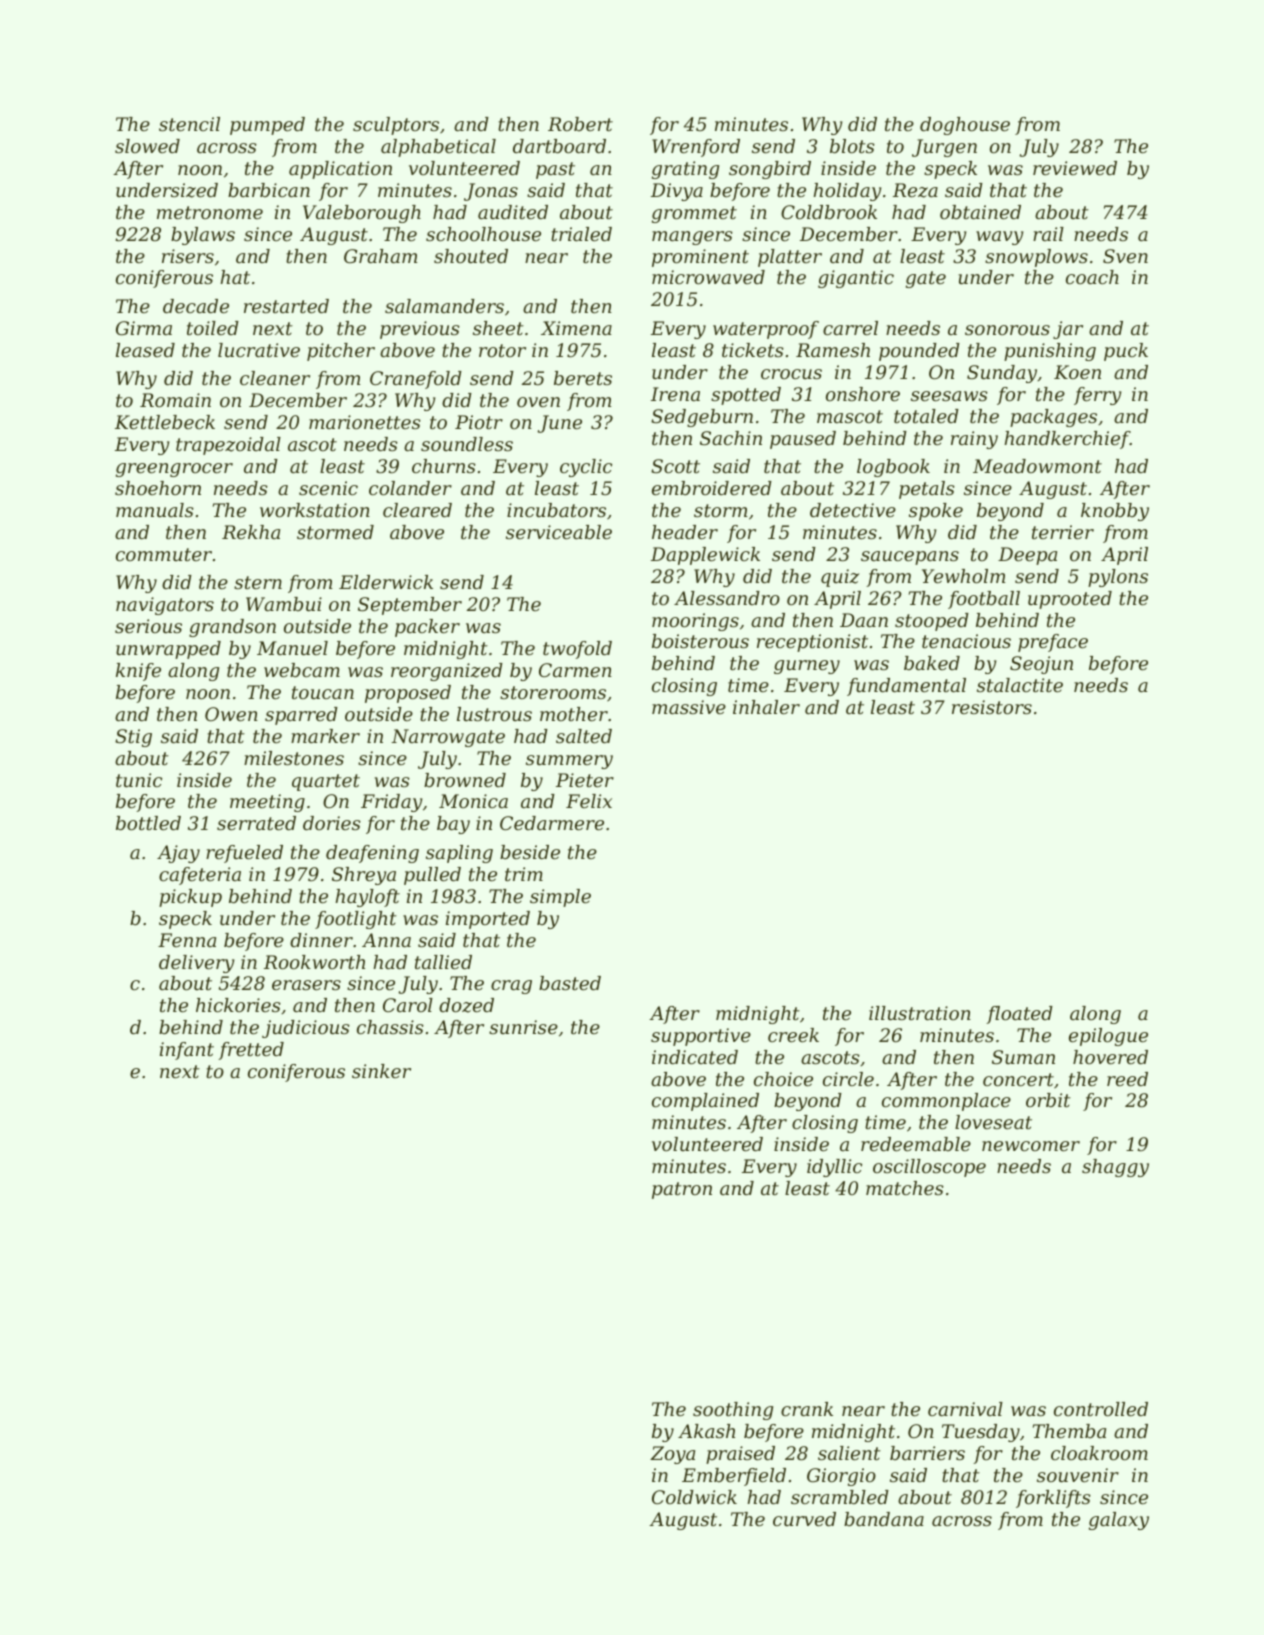 This image has width=1264, height=1635. I want to click on infant, so click(187, 1051).
